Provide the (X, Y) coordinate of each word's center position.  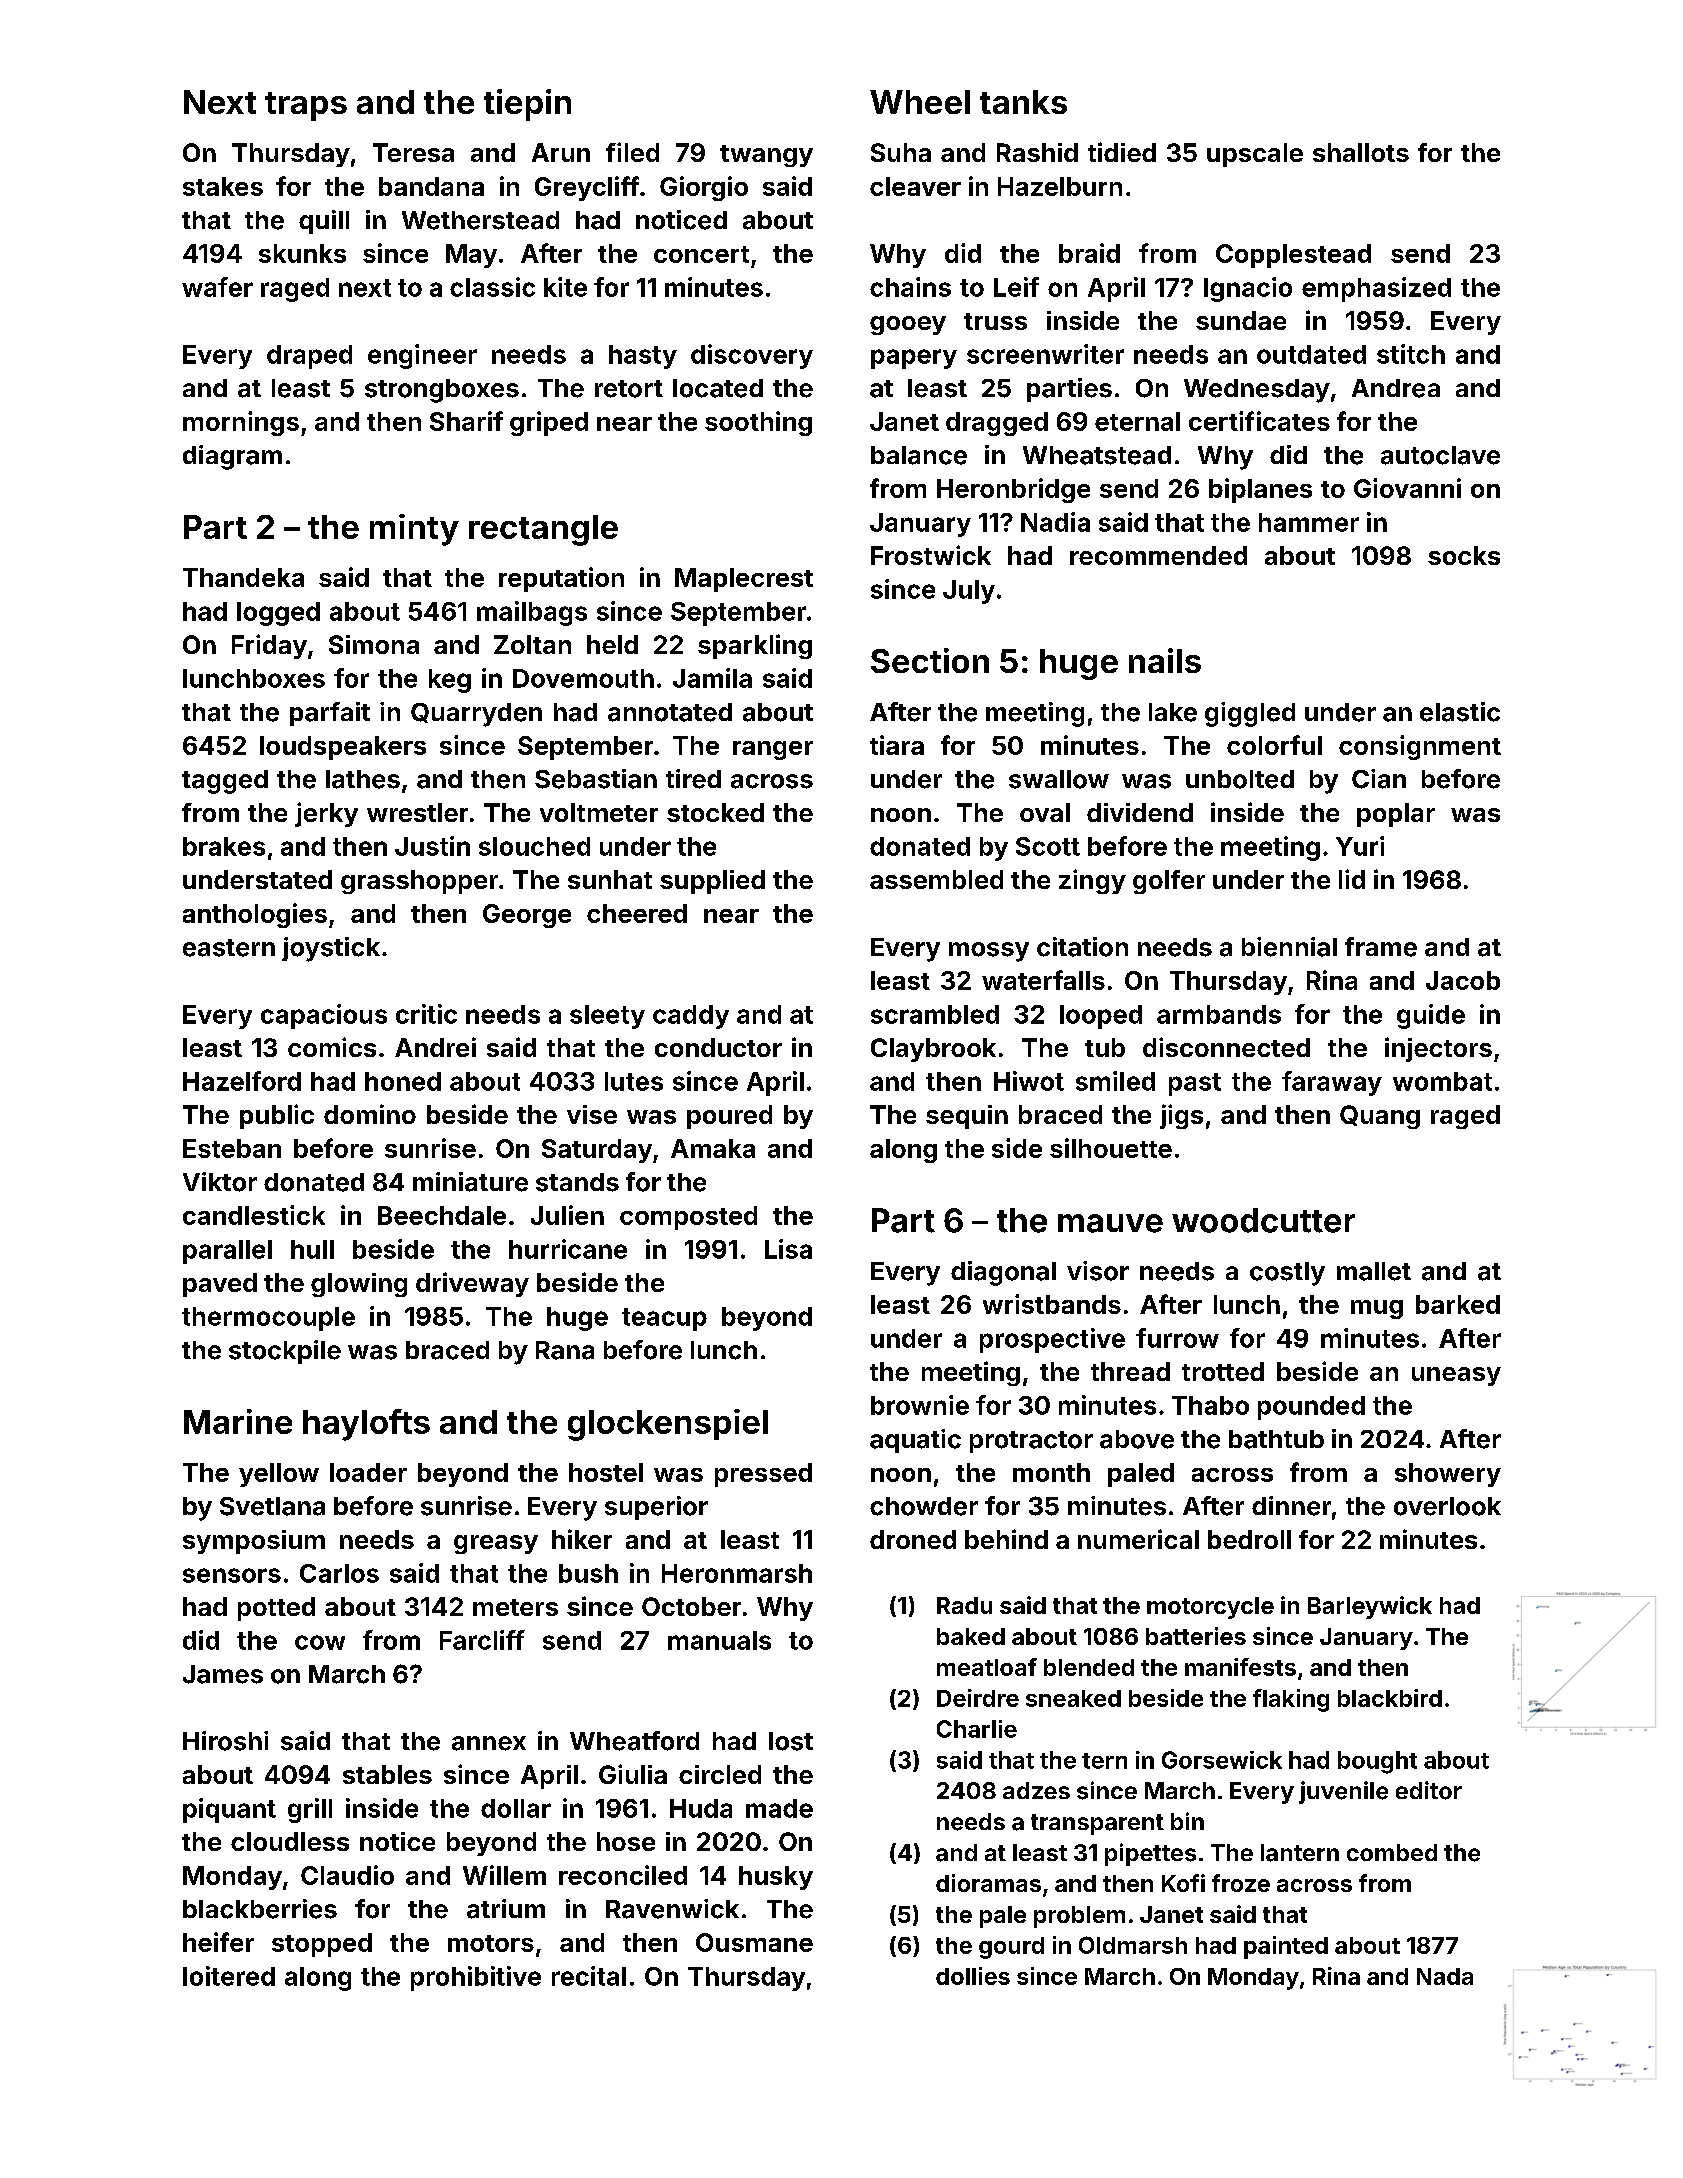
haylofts (366, 1425)
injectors (1438, 1049)
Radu (964, 1605)
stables (387, 1774)
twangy (766, 156)
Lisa (788, 1249)
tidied (1122, 152)
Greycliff (587, 188)
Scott (1048, 846)
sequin (967, 1117)
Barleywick (1370, 1607)
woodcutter (1263, 1220)
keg (450, 681)
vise (592, 1114)
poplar (1396, 815)
